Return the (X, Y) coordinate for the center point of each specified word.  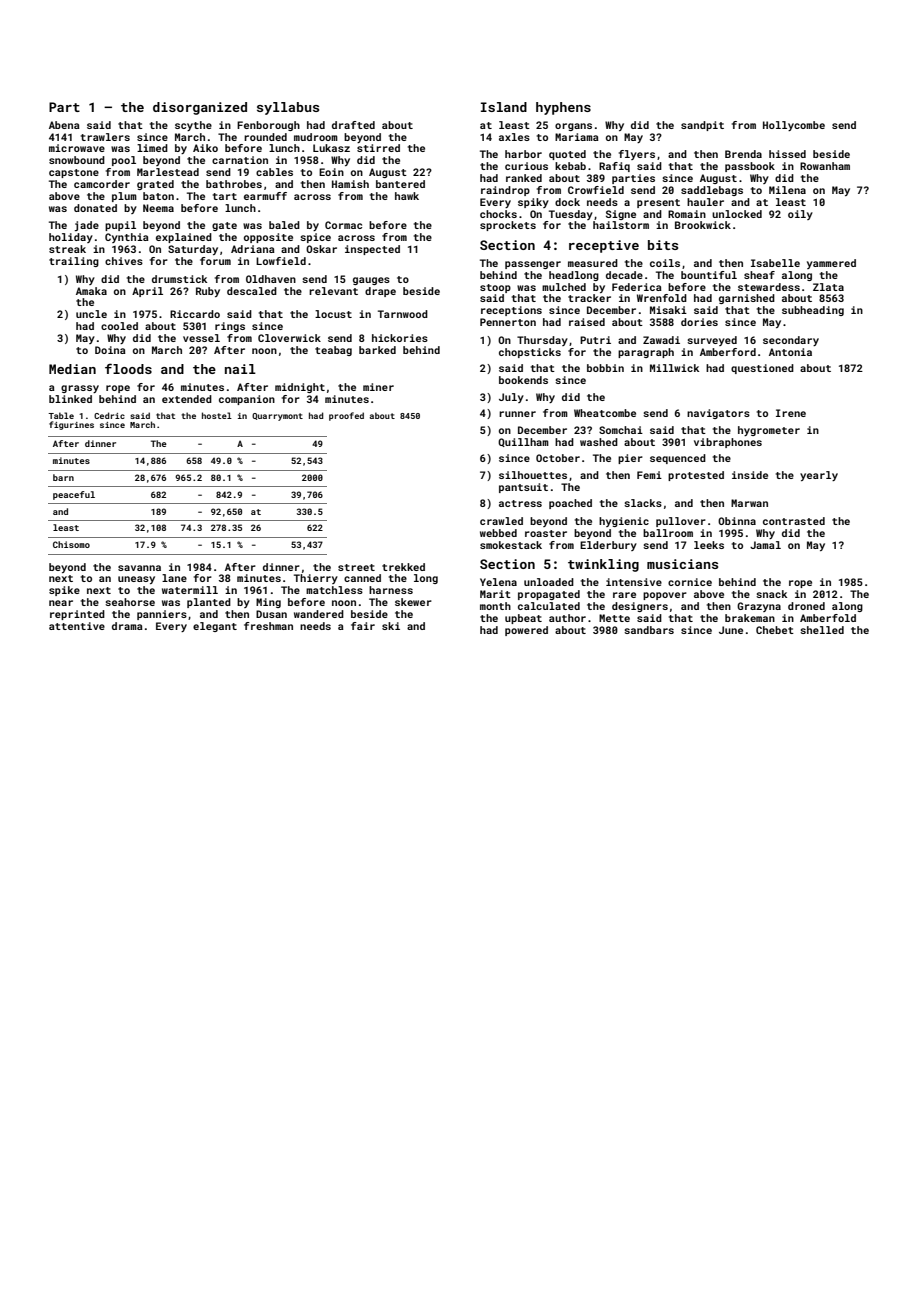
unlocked (737, 214)
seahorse (130, 602)
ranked (524, 178)
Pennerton (508, 322)
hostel (217, 415)
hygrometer (769, 431)
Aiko (205, 148)
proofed (346, 416)
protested (696, 476)
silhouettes (533, 475)
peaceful (74, 495)
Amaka (91, 291)
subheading (813, 311)
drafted (353, 125)
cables (274, 172)
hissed (787, 154)
